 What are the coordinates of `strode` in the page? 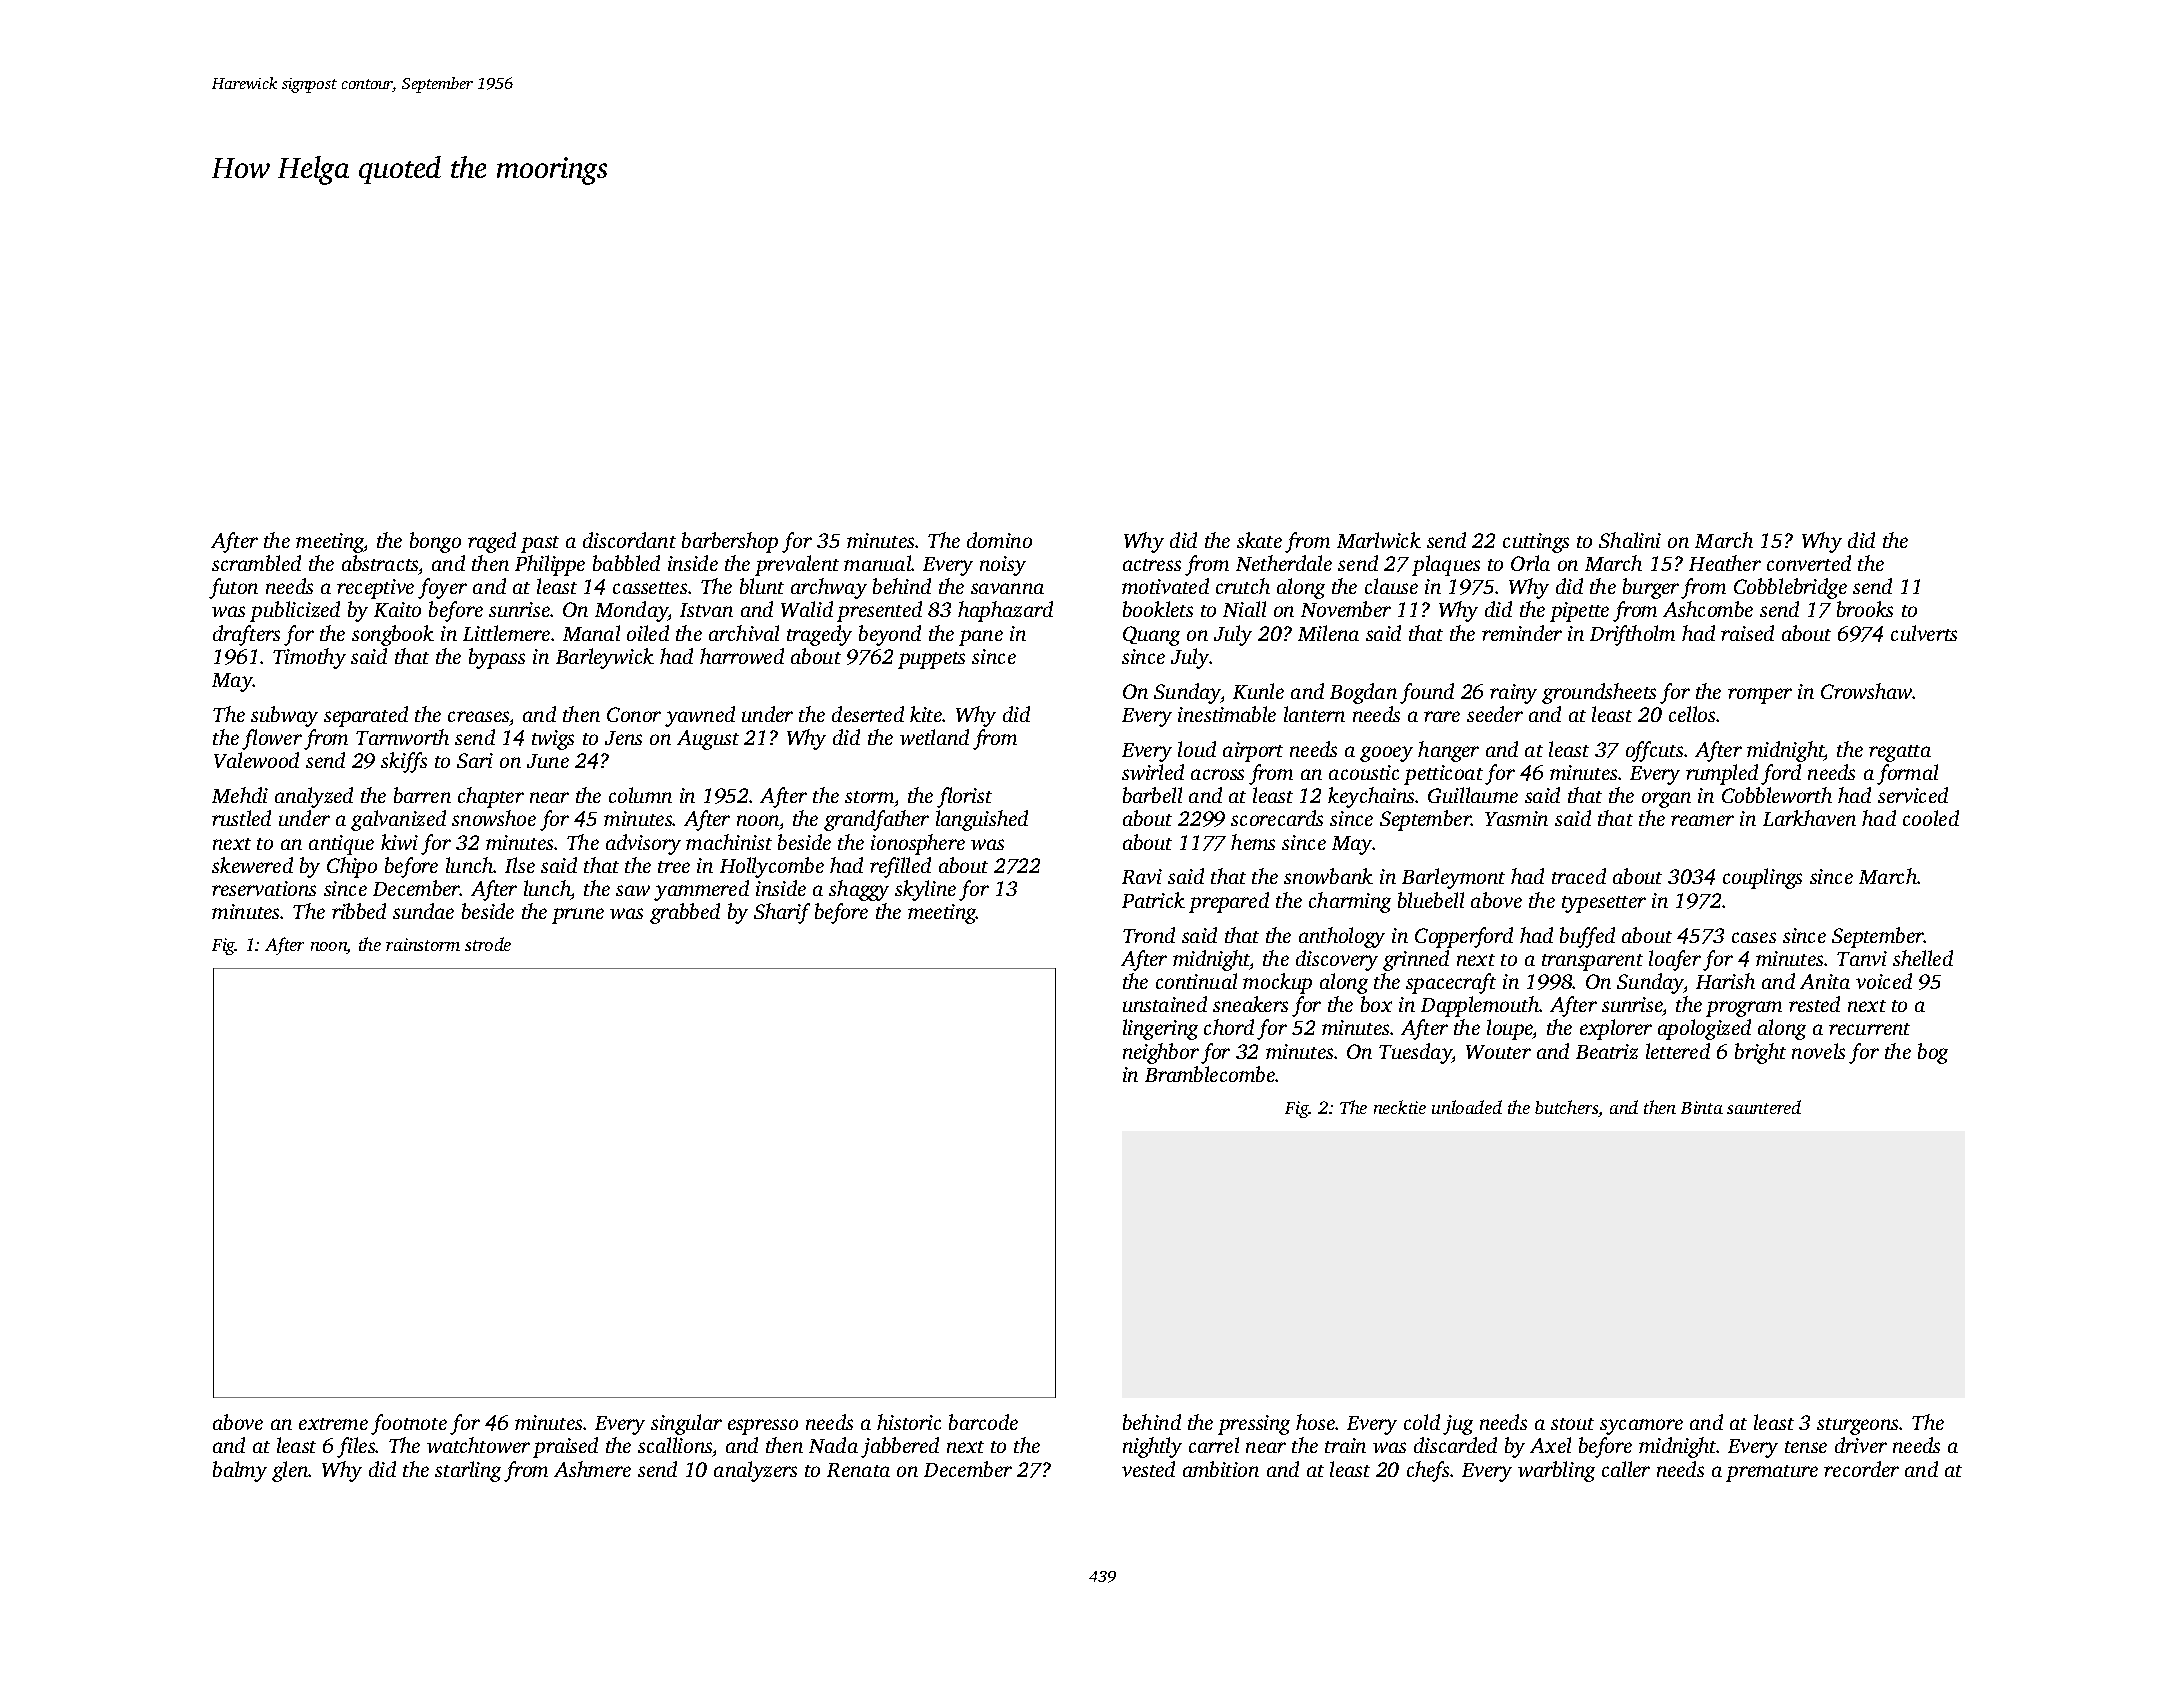 It's located at (488, 944).
